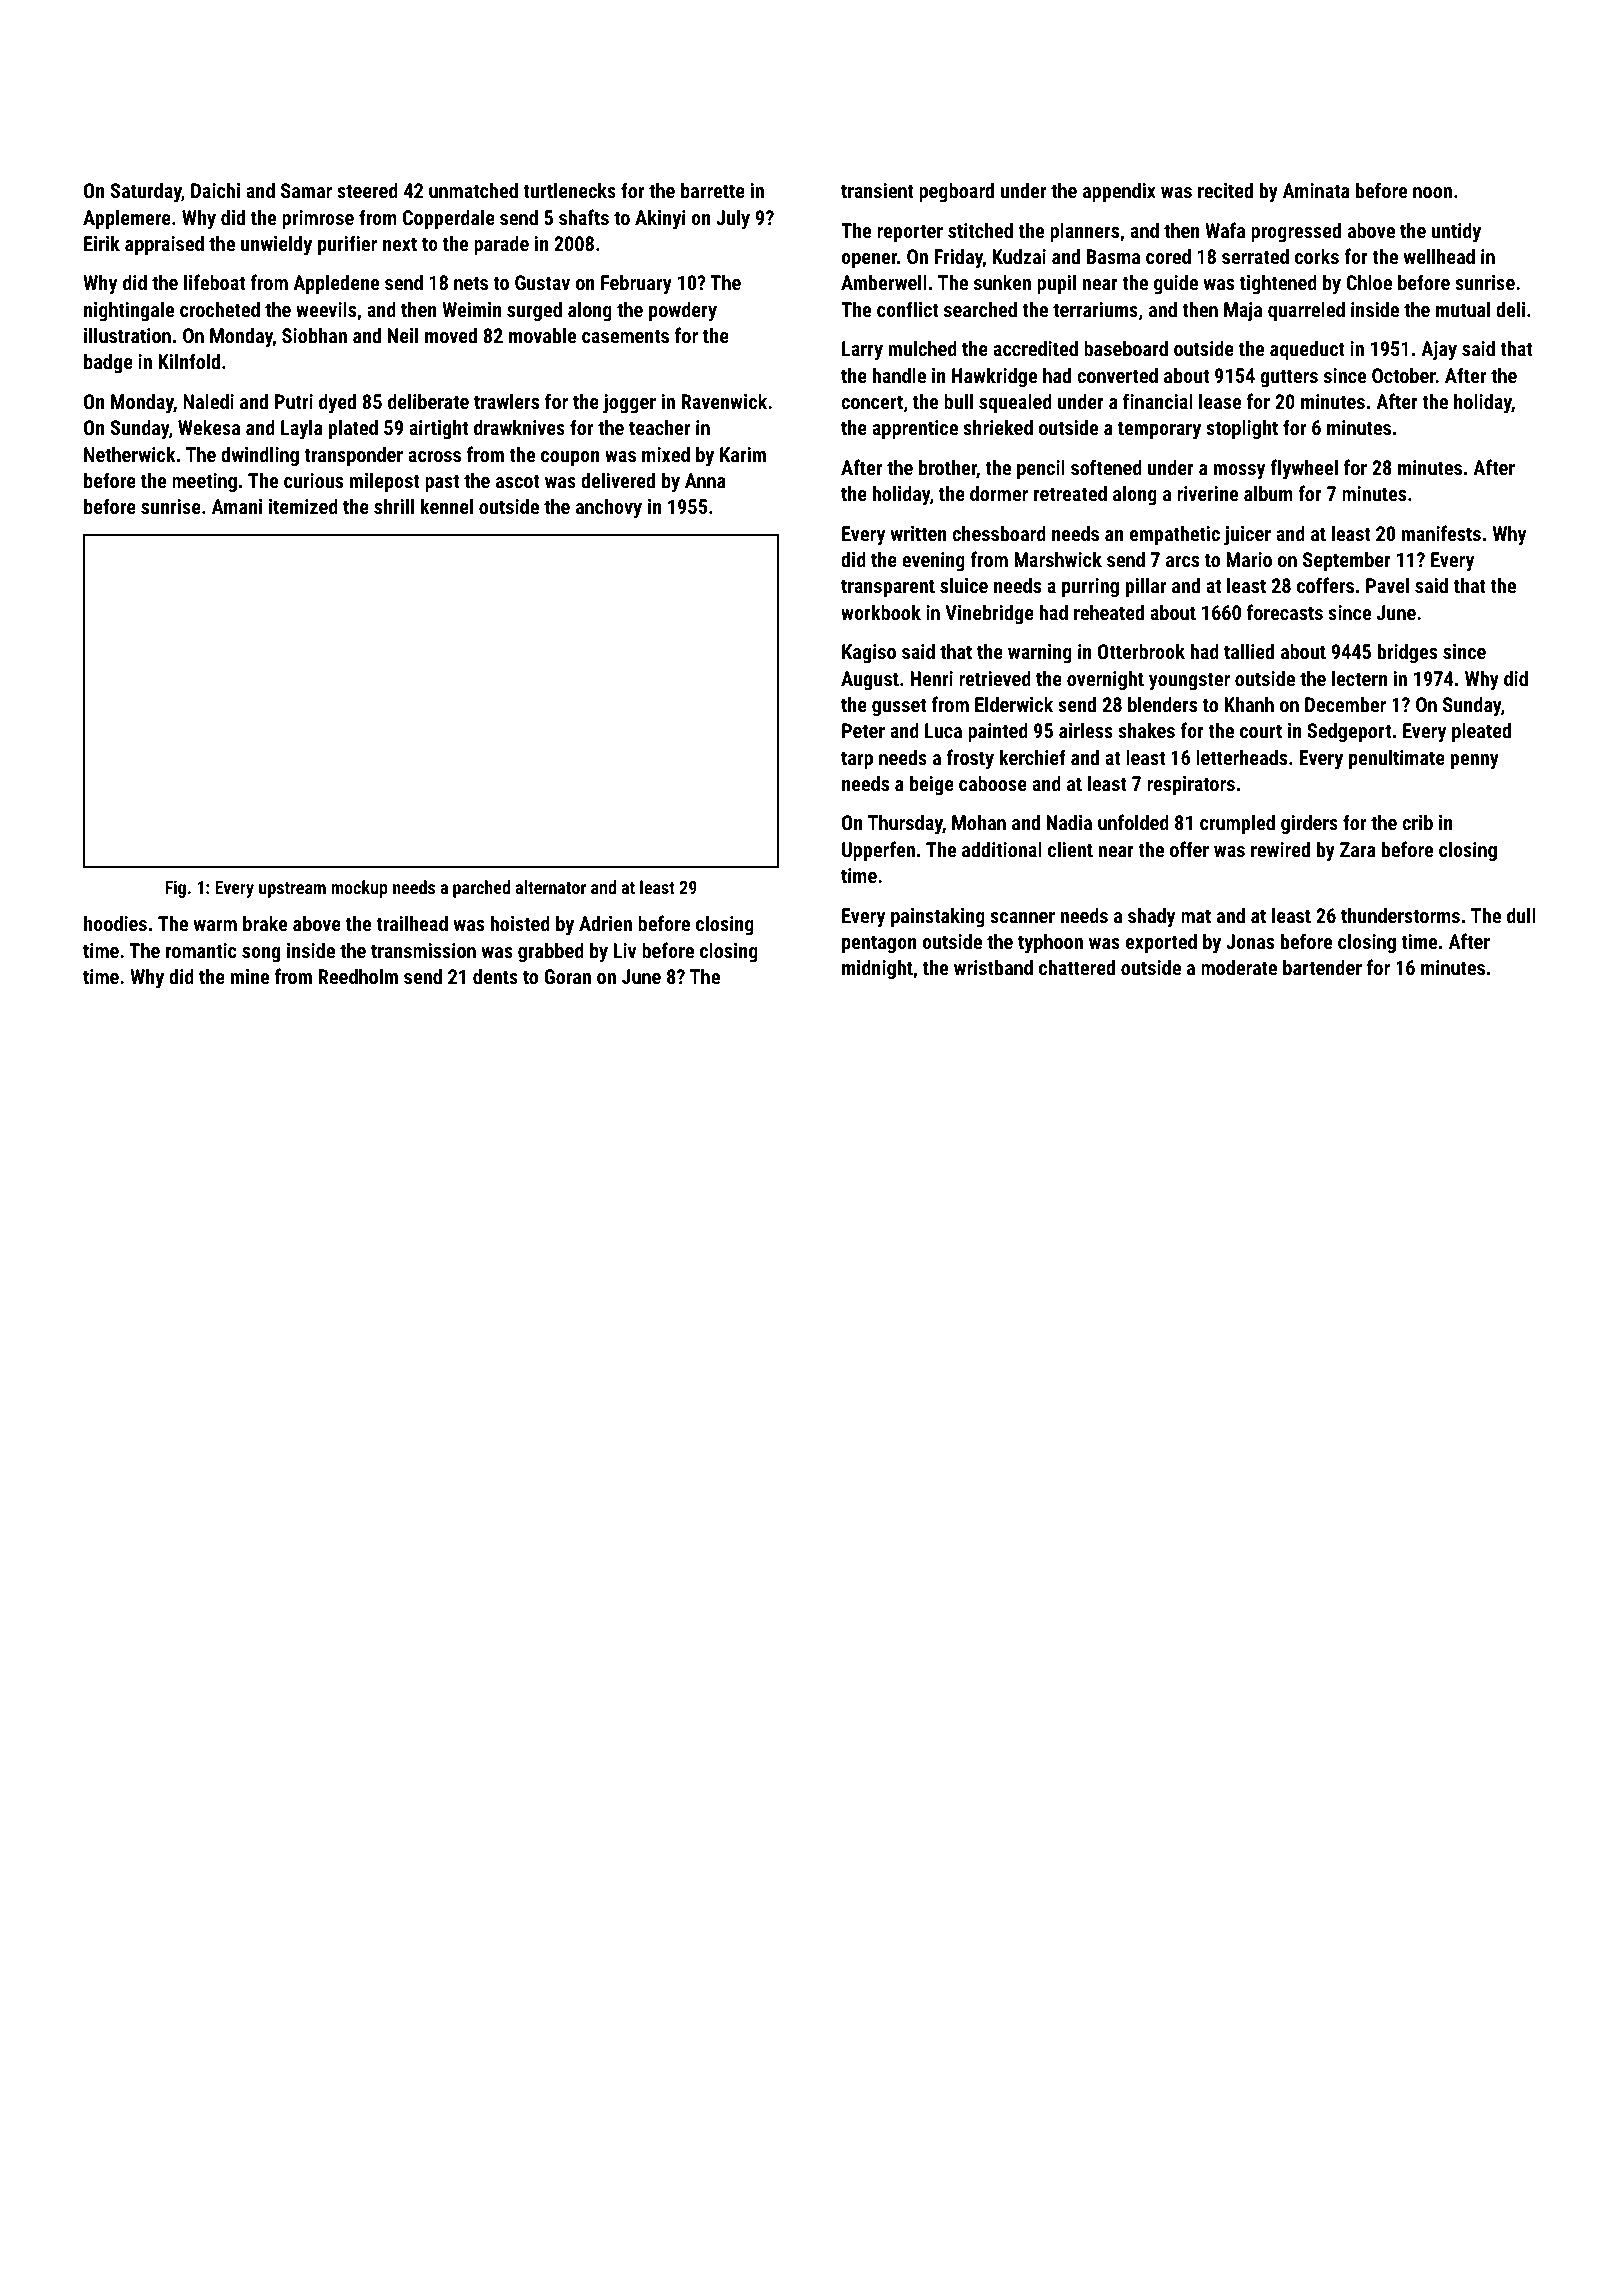 This screenshot has height=2292, width=1620. What do you see at coordinates (993, 967) in the screenshot?
I see `wristband` at bounding box center [993, 967].
